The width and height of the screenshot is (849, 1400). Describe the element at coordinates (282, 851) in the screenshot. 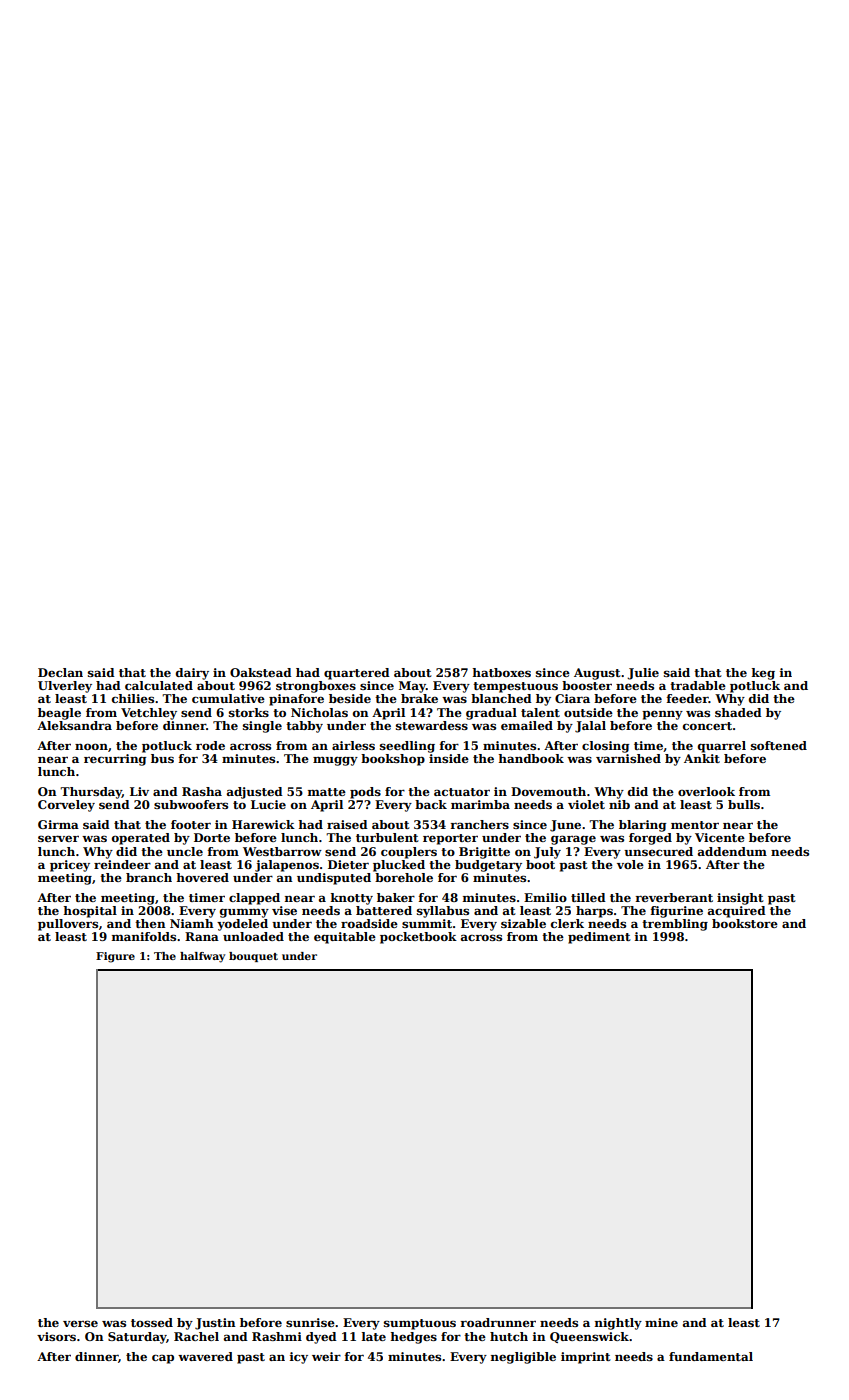

I see `Westbarrow` at that location.
